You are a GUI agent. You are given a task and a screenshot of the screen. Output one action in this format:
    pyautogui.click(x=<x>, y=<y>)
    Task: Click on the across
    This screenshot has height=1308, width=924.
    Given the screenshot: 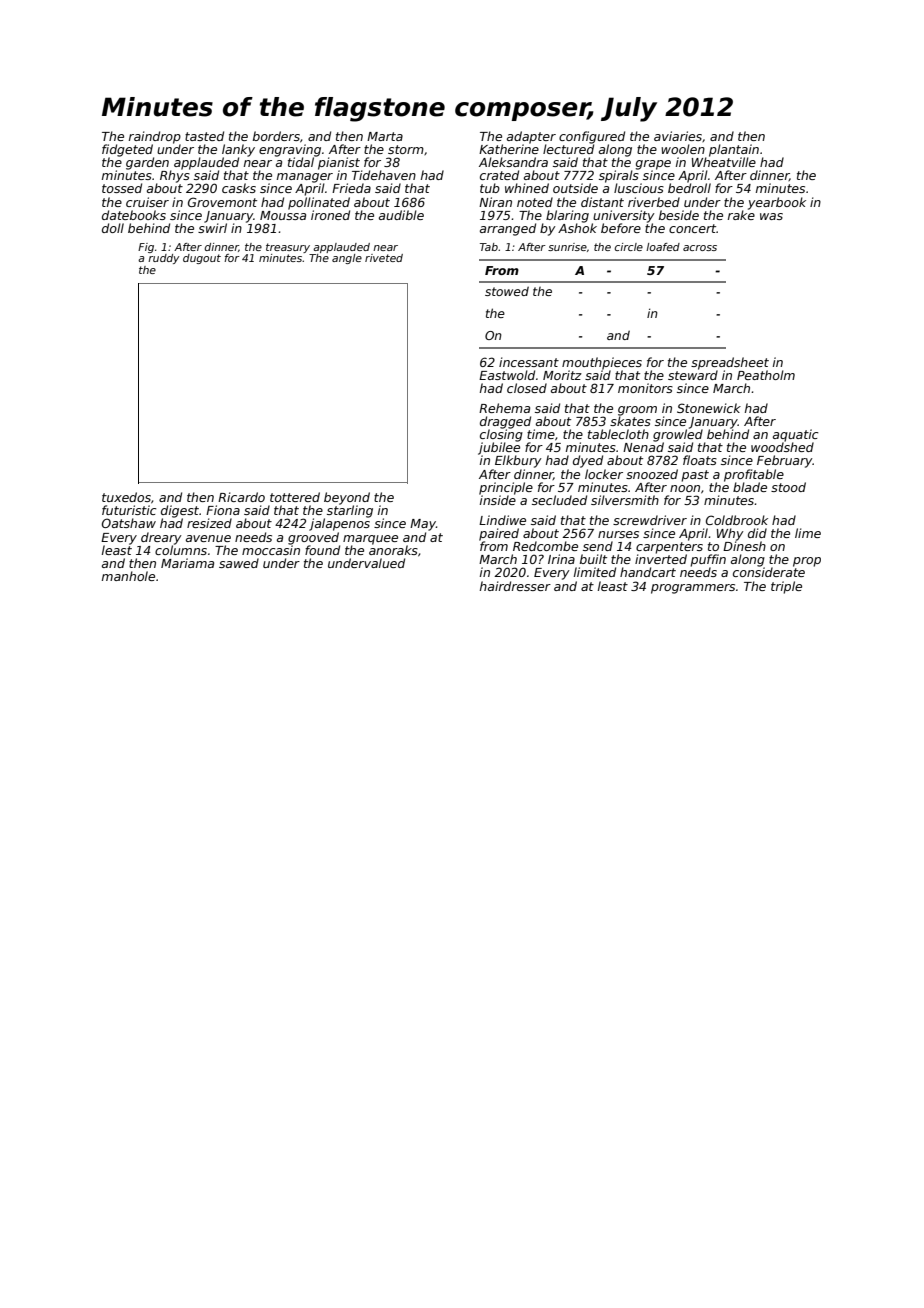 What is the action you would take?
    pyautogui.click(x=700, y=248)
